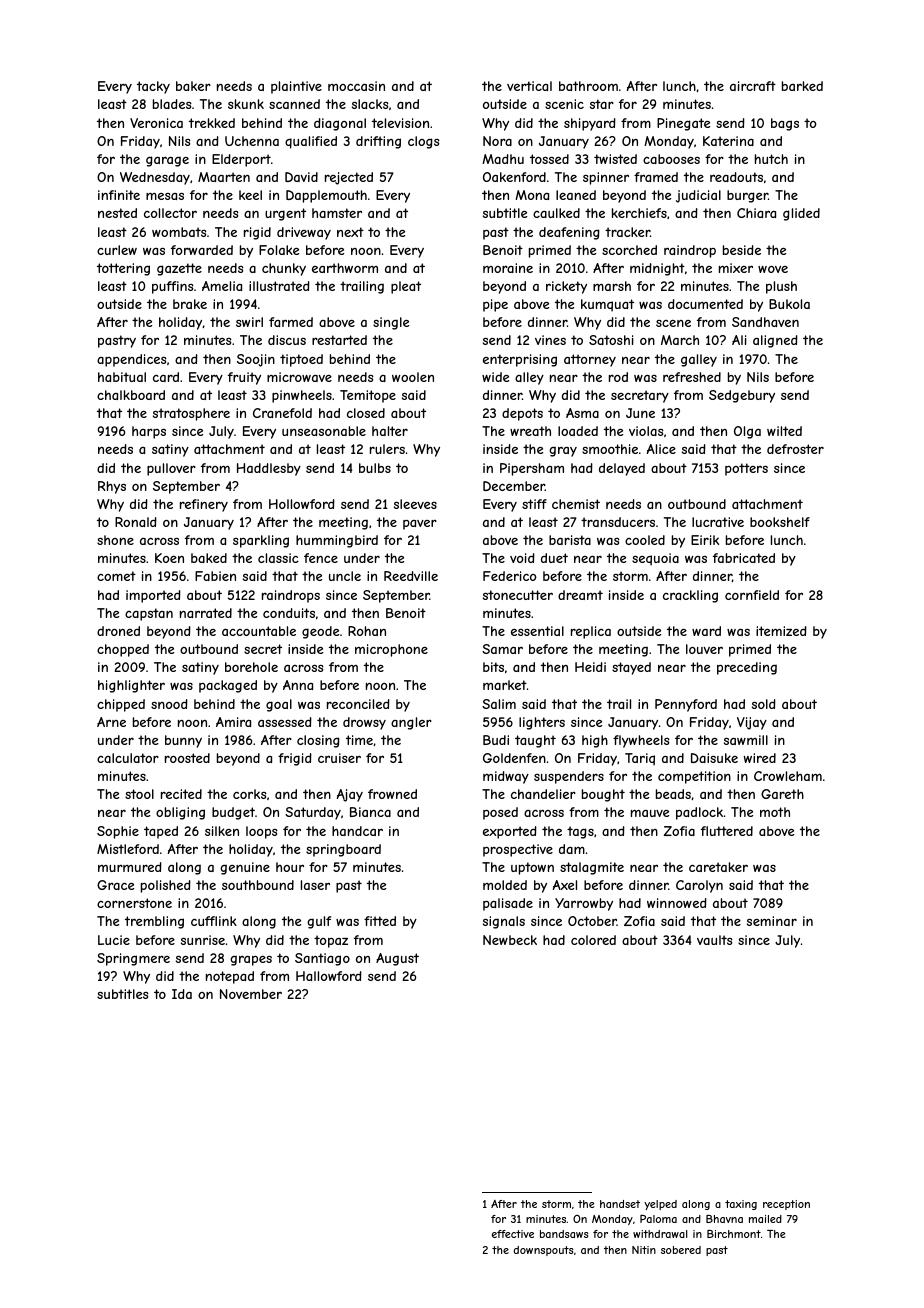 The width and height of the screenshot is (924, 1308). What do you see at coordinates (786, 1205) in the screenshot?
I see `reception` at bounding box center [786, 1205].
